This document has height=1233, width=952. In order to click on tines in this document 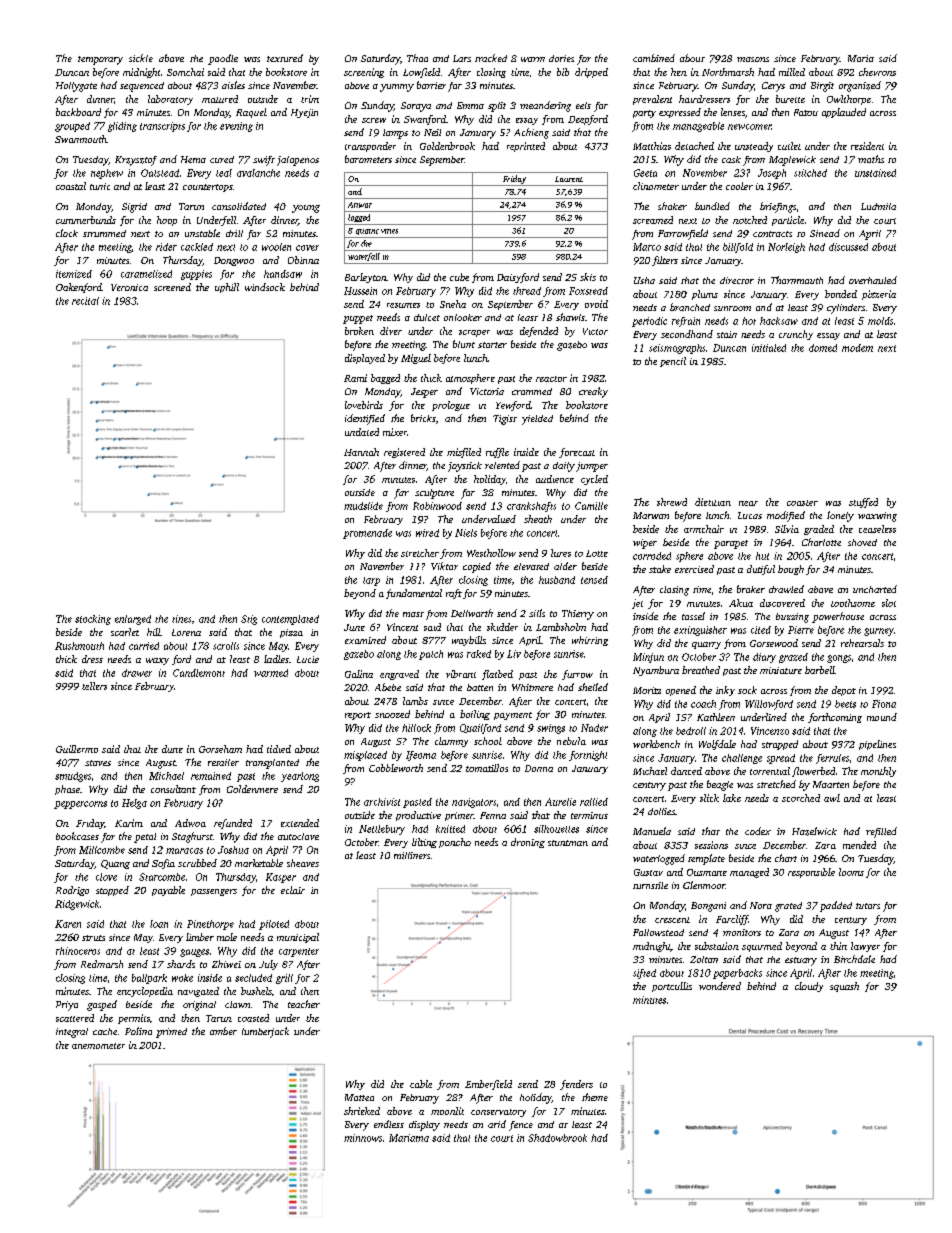, I will do `click(181, 619)`.
